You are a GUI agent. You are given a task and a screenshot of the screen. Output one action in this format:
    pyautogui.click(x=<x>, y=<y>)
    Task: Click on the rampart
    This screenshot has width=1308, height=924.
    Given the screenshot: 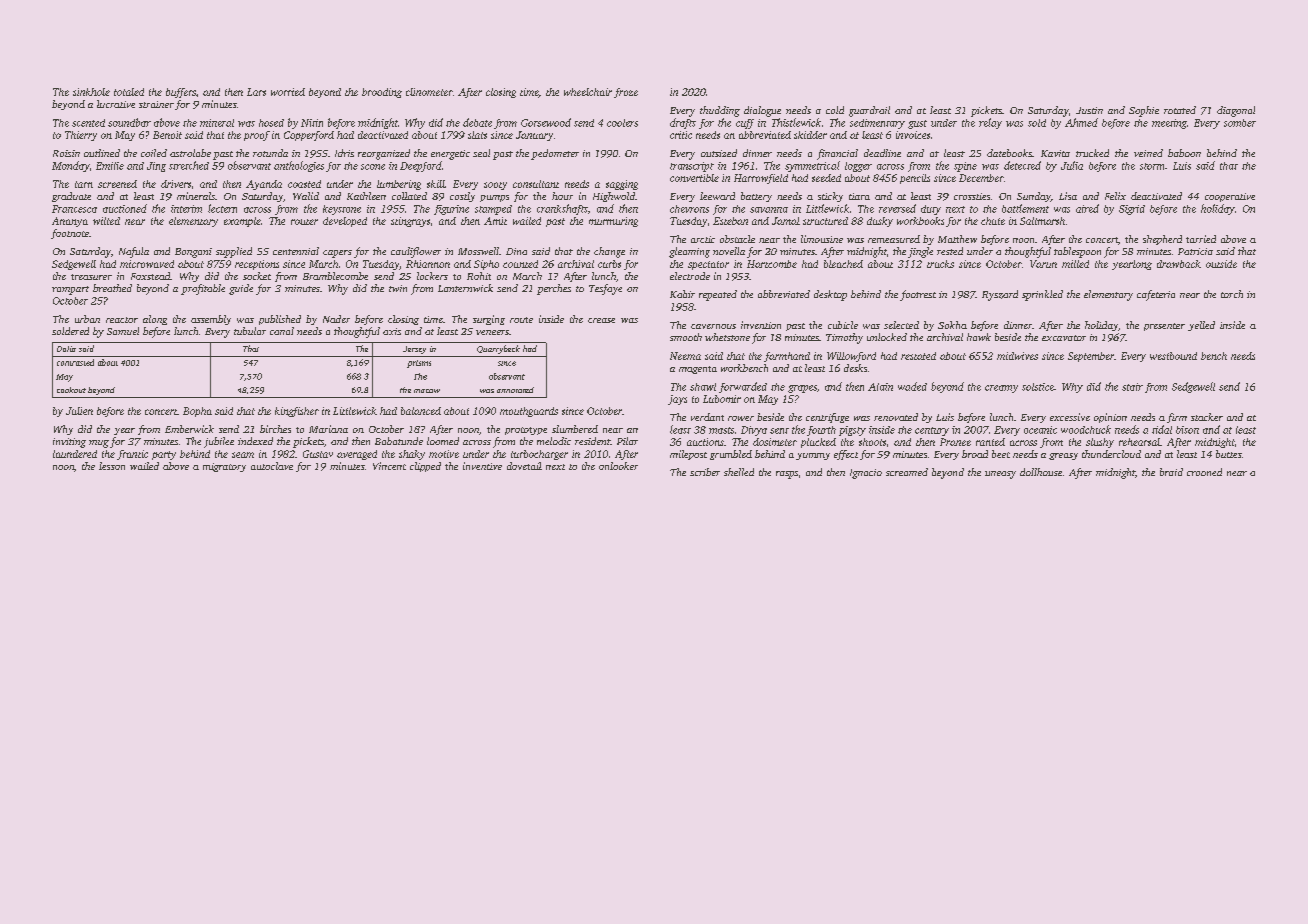 What is the action you would take?
    pyautogui.click(x=70, y=290)
